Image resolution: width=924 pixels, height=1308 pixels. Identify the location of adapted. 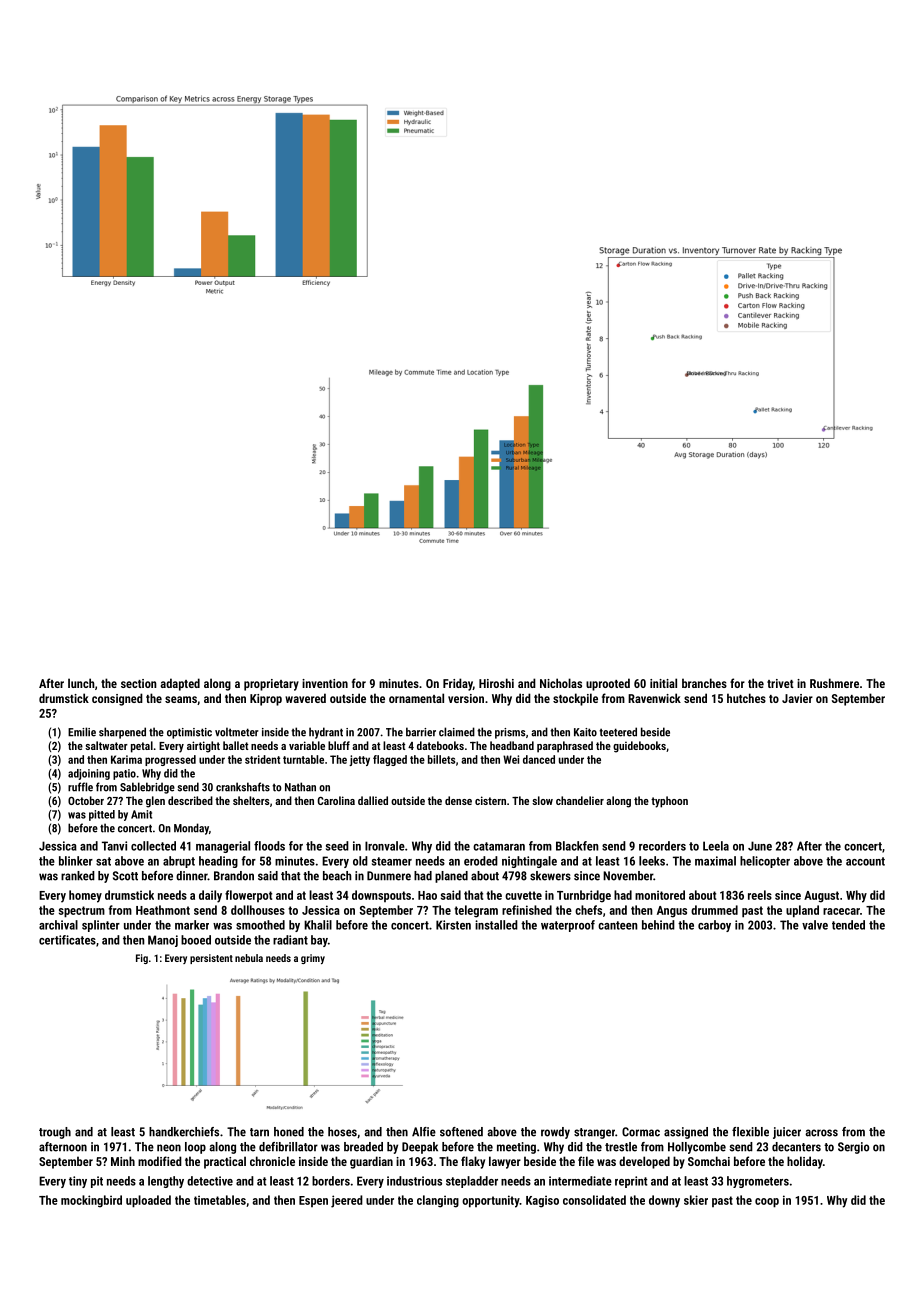
(180, 684).
